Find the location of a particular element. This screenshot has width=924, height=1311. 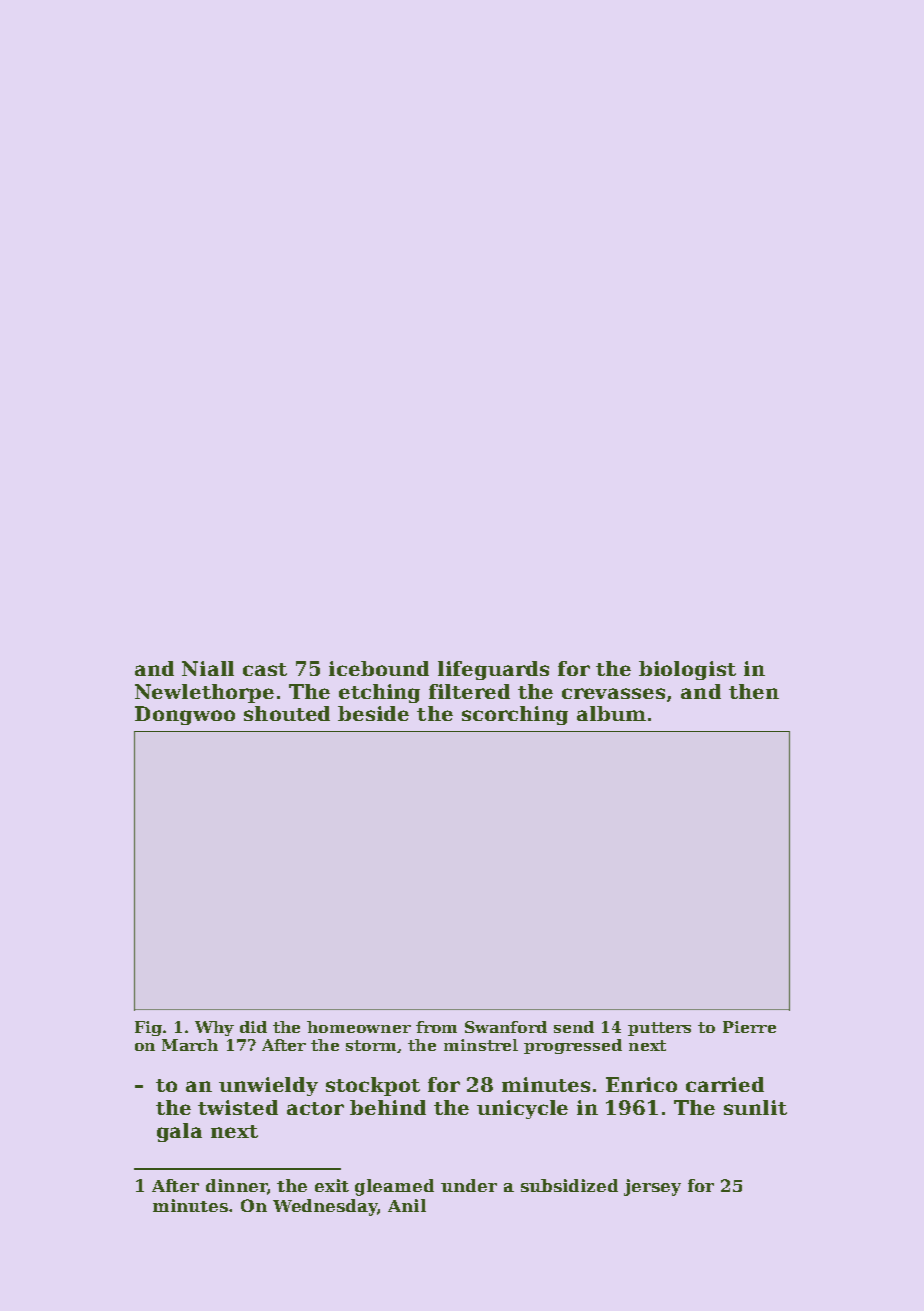

Niall is located at coordinates (208, 668).
